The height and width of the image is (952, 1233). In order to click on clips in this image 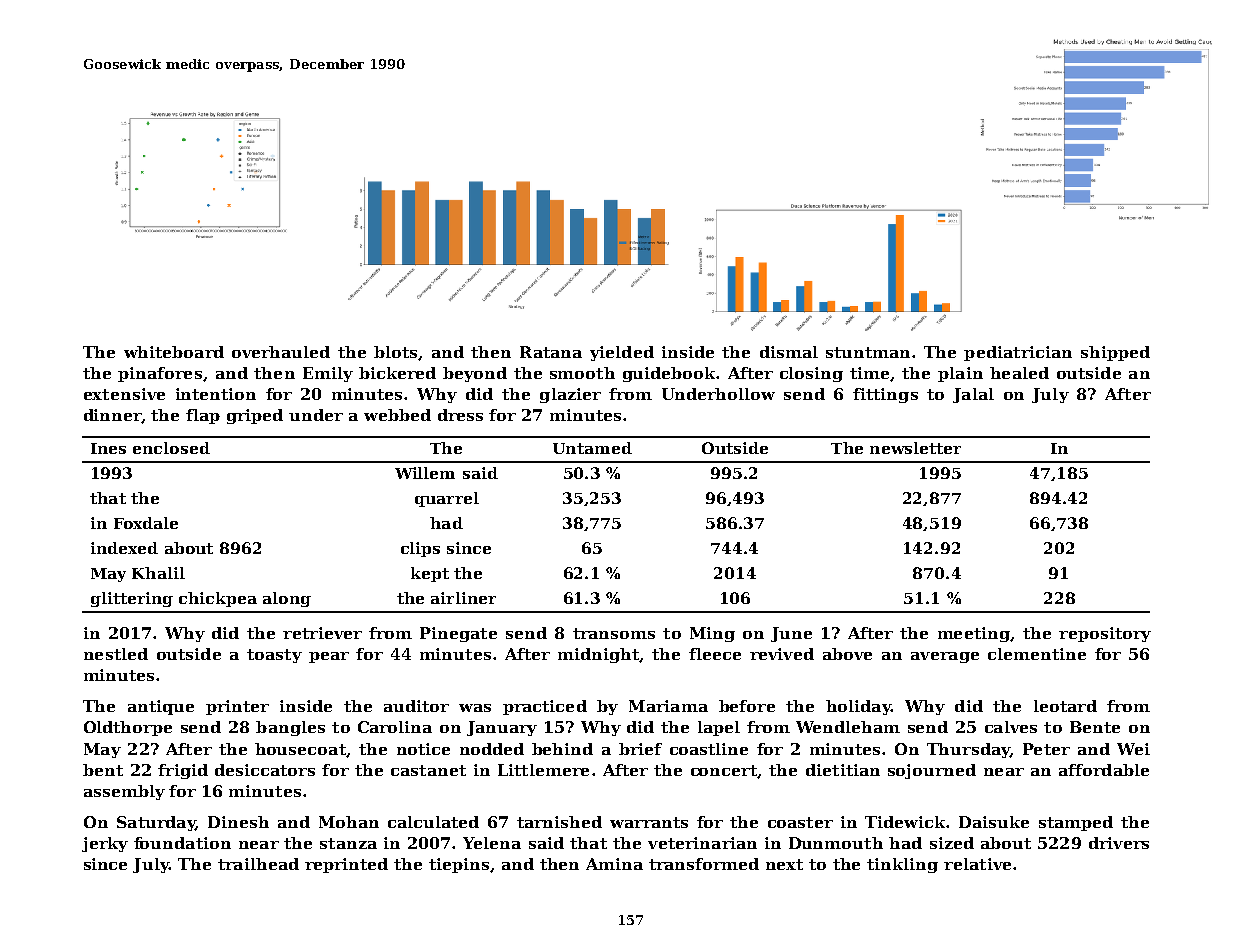, I will do `click(420, 549)`.
